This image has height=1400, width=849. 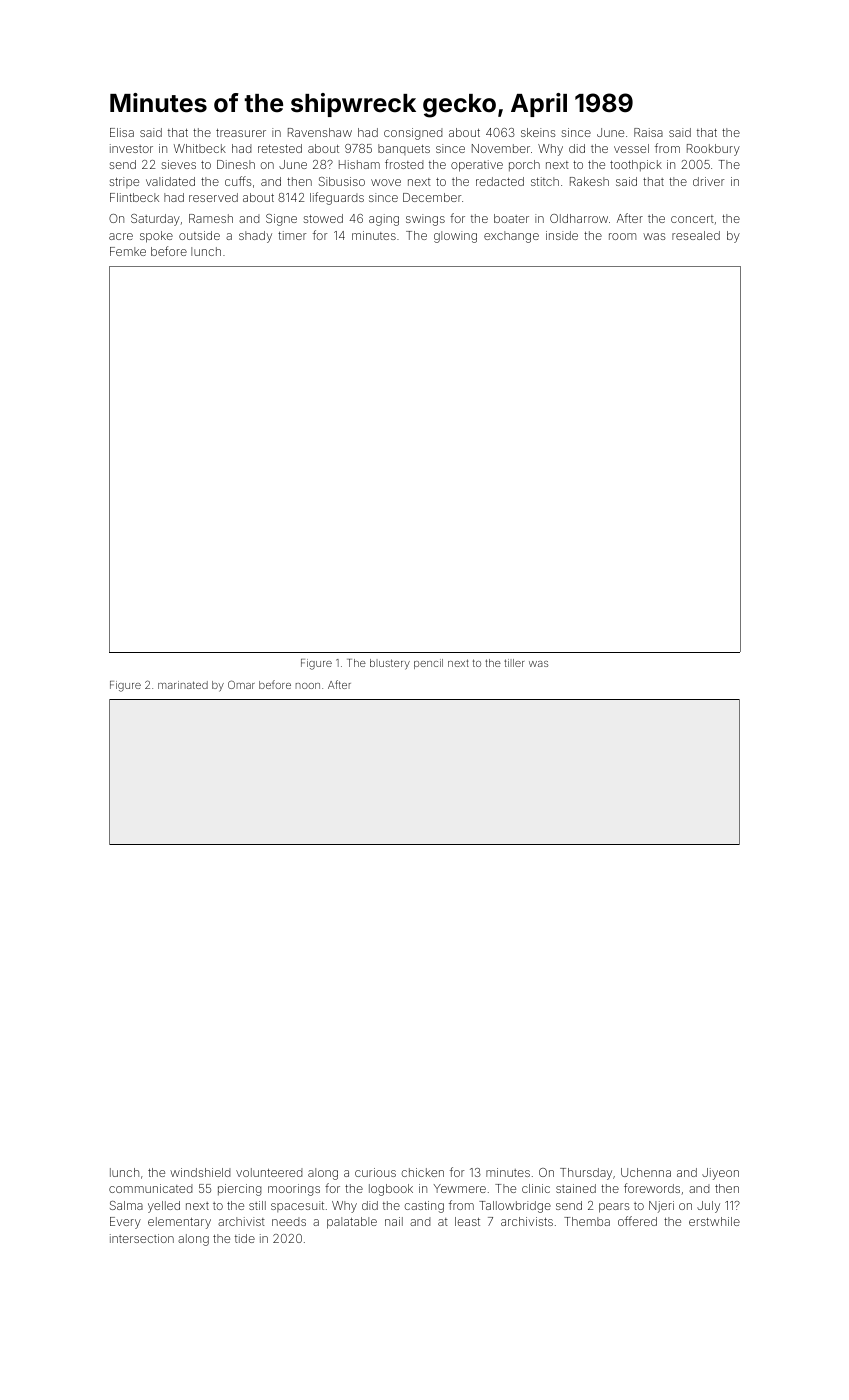 What do you see at coordinates (536, 1188) in the image?
I see `clinic` at bounding box center [536, 1188].
